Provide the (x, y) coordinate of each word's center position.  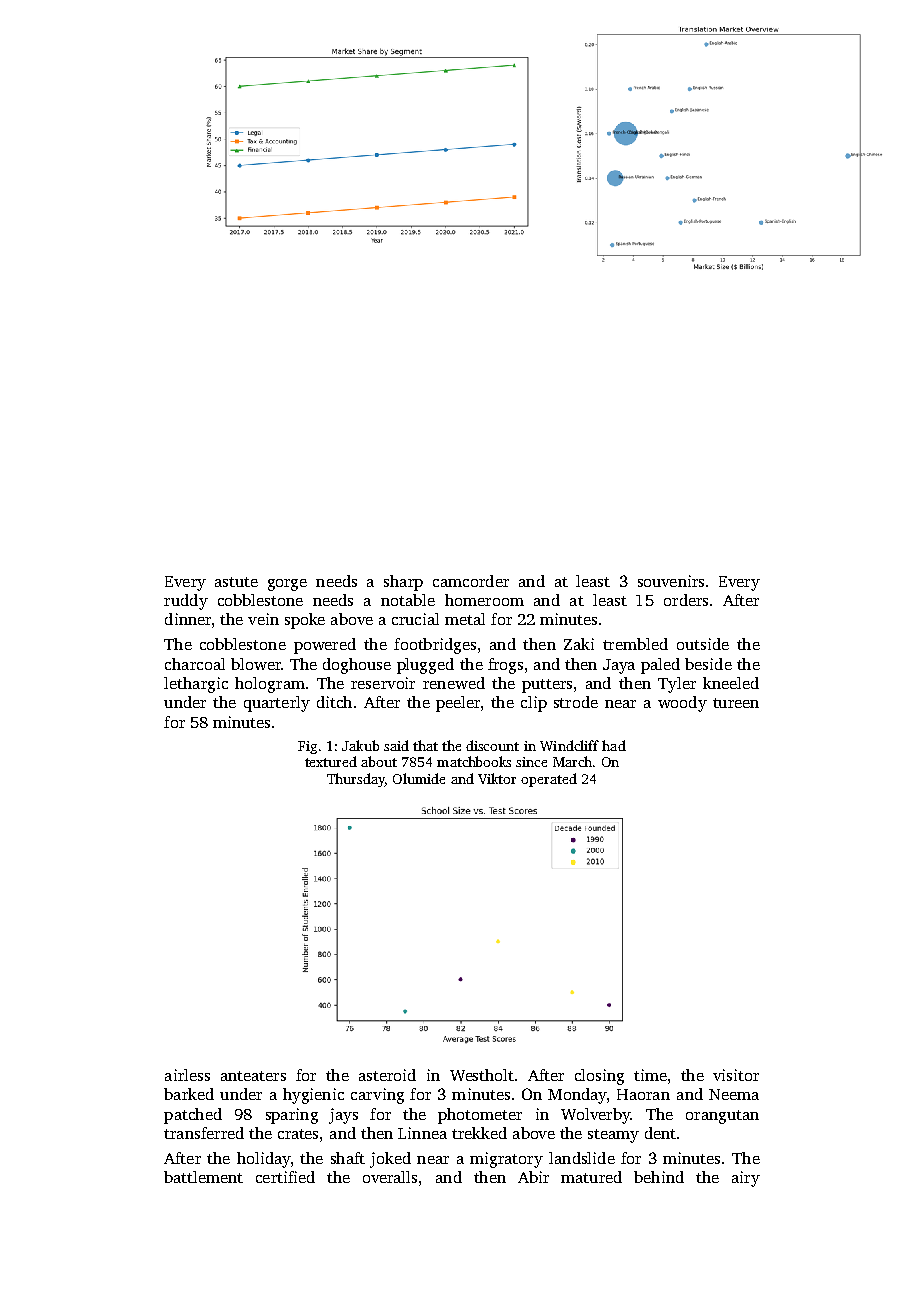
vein (263, 619)
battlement (203, 1177)
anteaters (253, 1076)
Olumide (419, 778)
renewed (454, 683)
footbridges (435, 646)
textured (331, 761)
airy (746, 1179)
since (531, 762)
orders (686, 600)
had (614, 745)
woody (682, 704)
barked (189, 1094)
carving (377, 1096)
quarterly (277, 704)
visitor (736, 1075)
